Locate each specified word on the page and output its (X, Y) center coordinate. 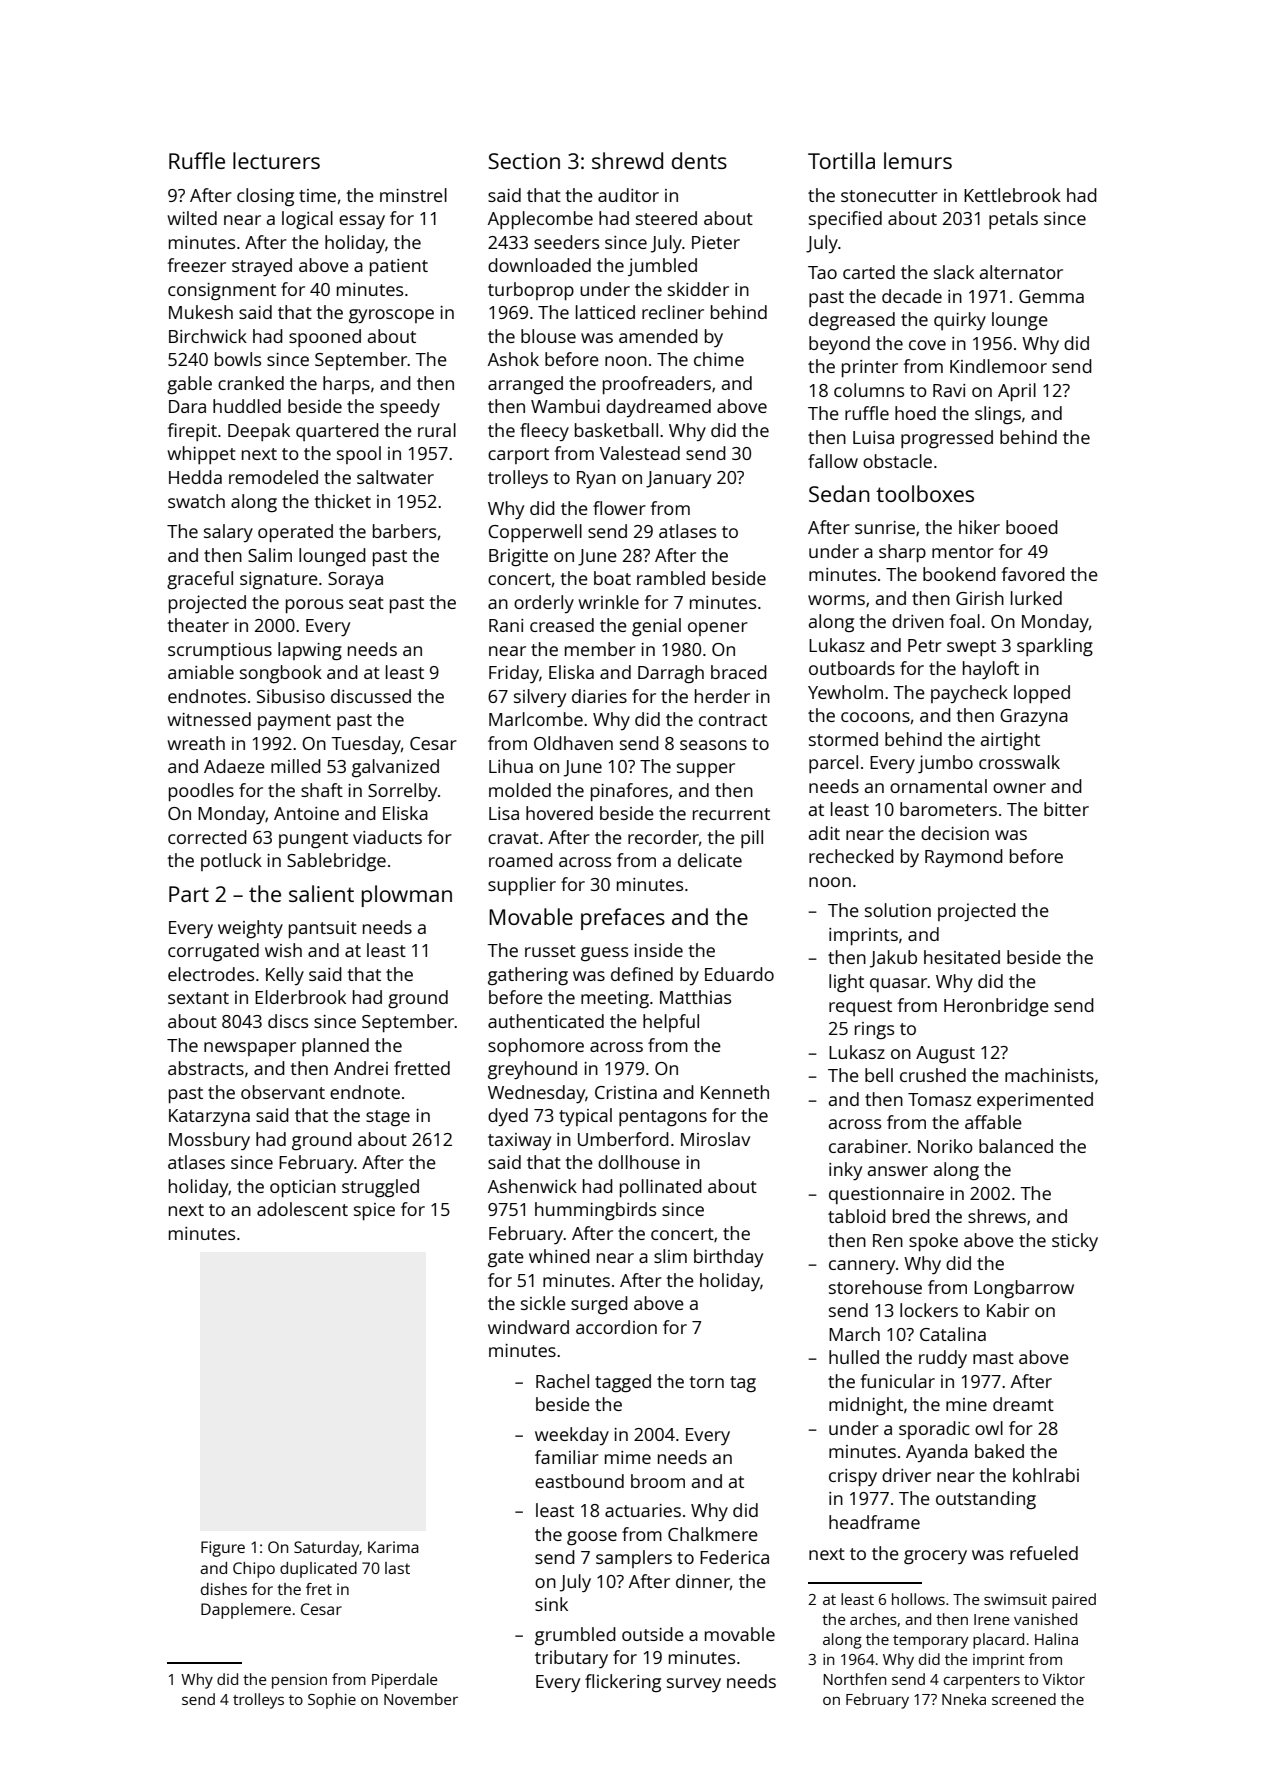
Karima (393, 1547)
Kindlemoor (998, 366)
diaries (599, 696)
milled (296, 766)
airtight (1010, 741)
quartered (337, 432)
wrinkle (608, 602)
